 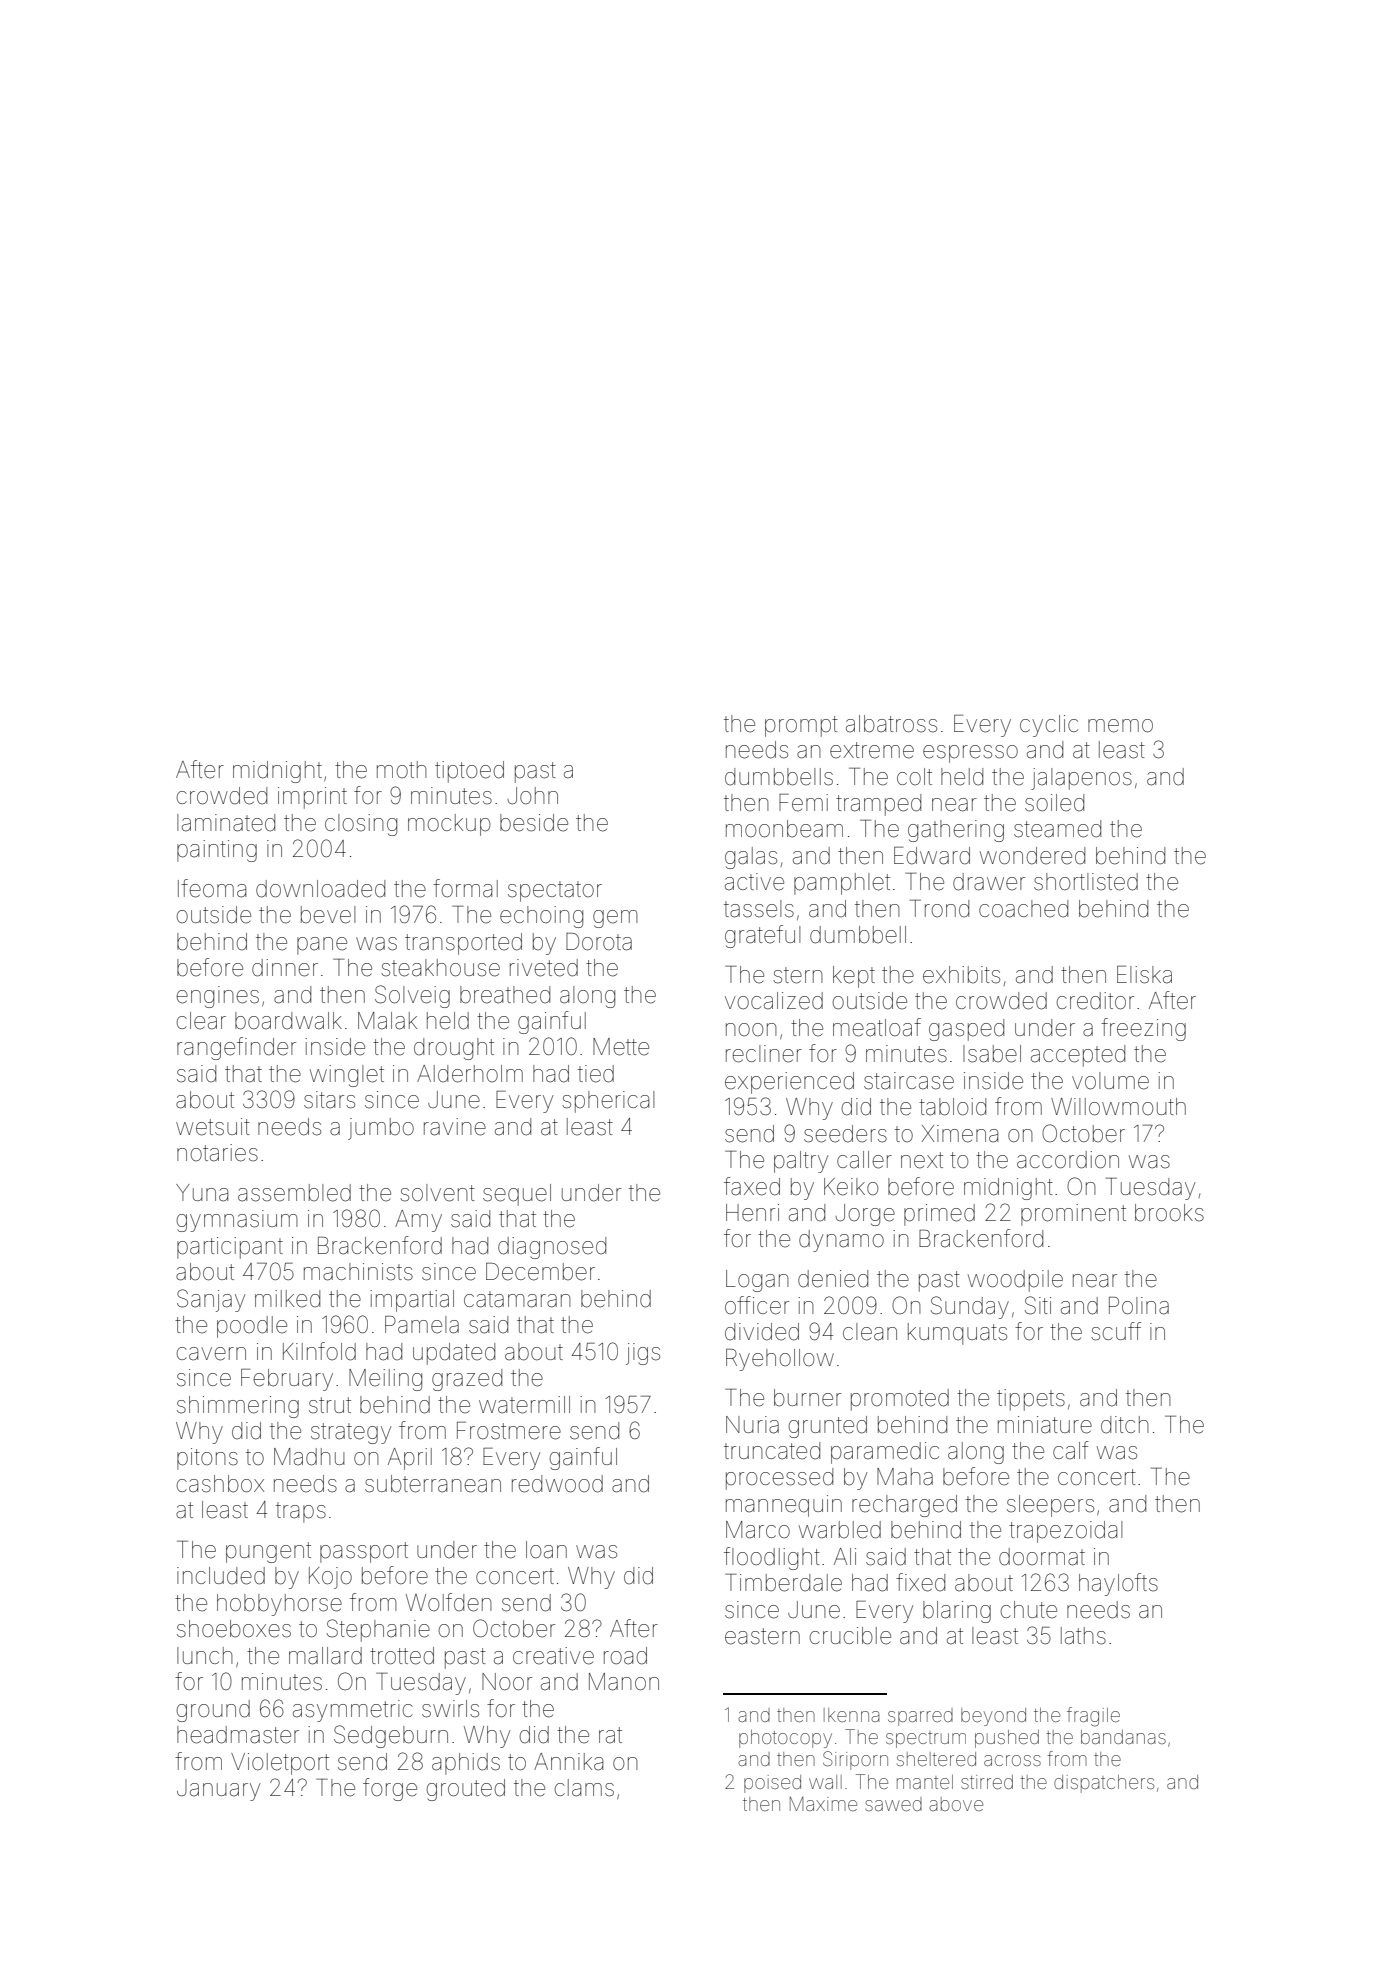 I want to click on fixed, so click(x=920, y=1582).
